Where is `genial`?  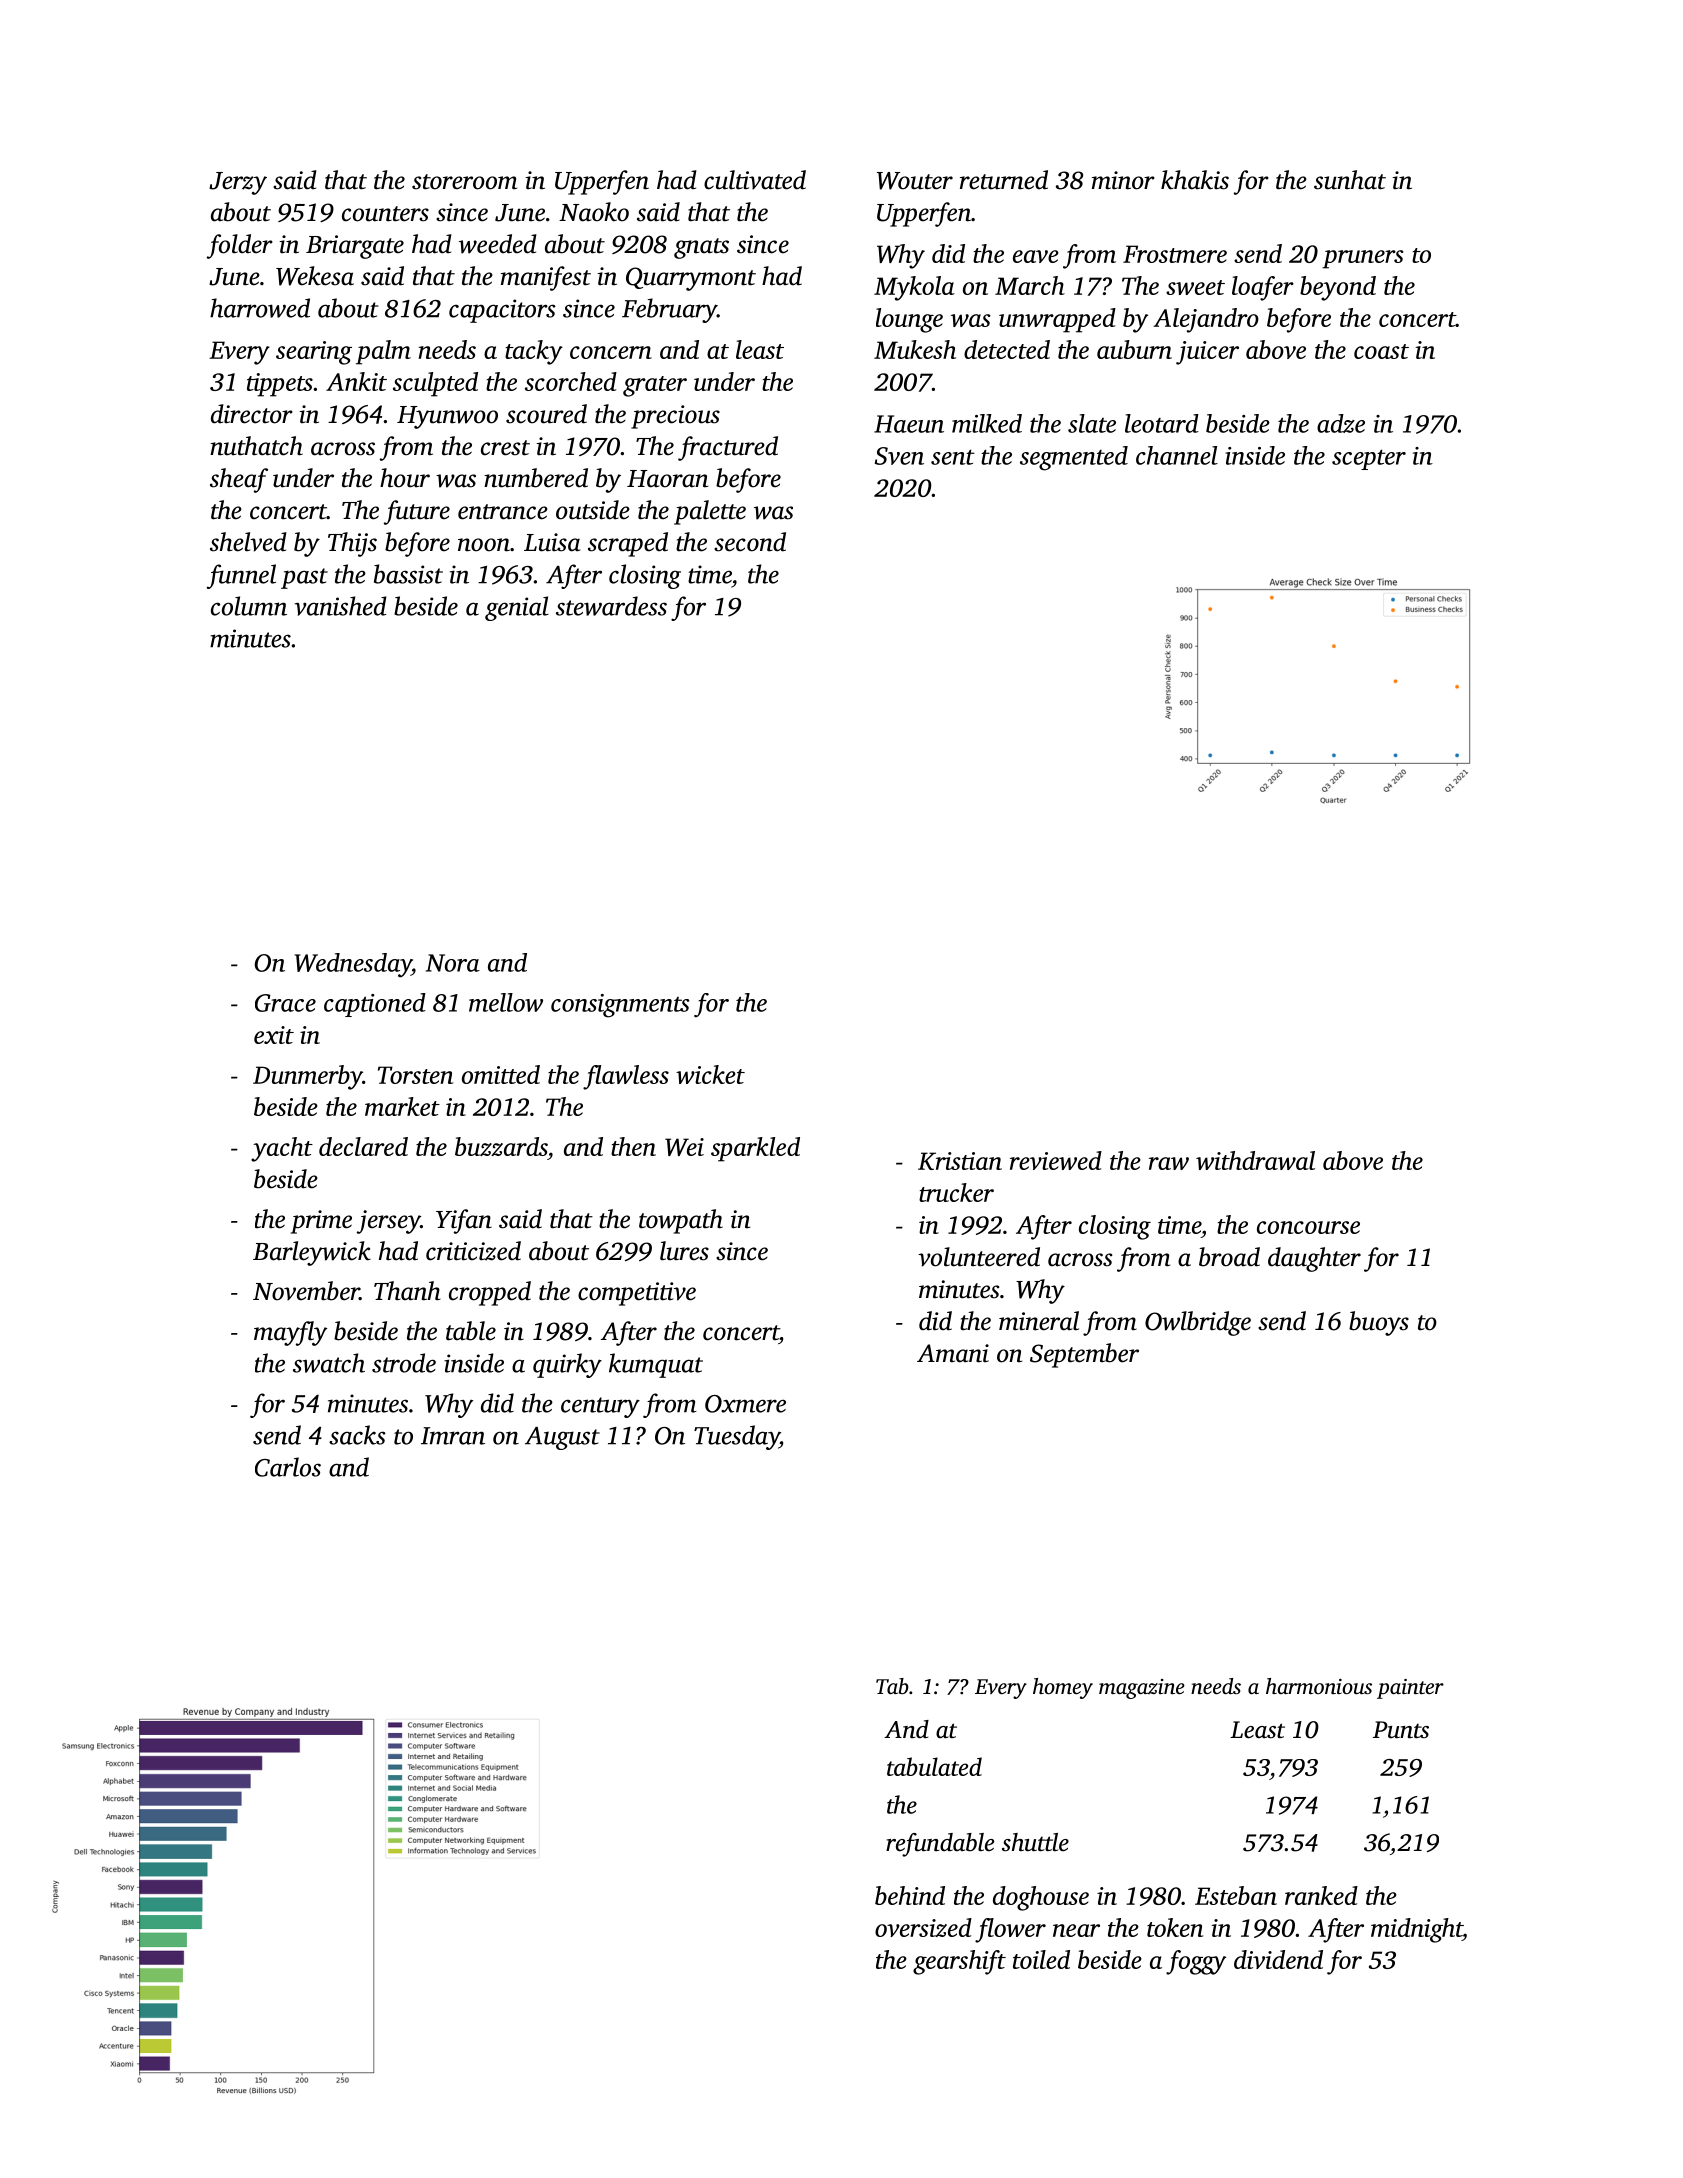 genial is located at coordinates (517, 608).
